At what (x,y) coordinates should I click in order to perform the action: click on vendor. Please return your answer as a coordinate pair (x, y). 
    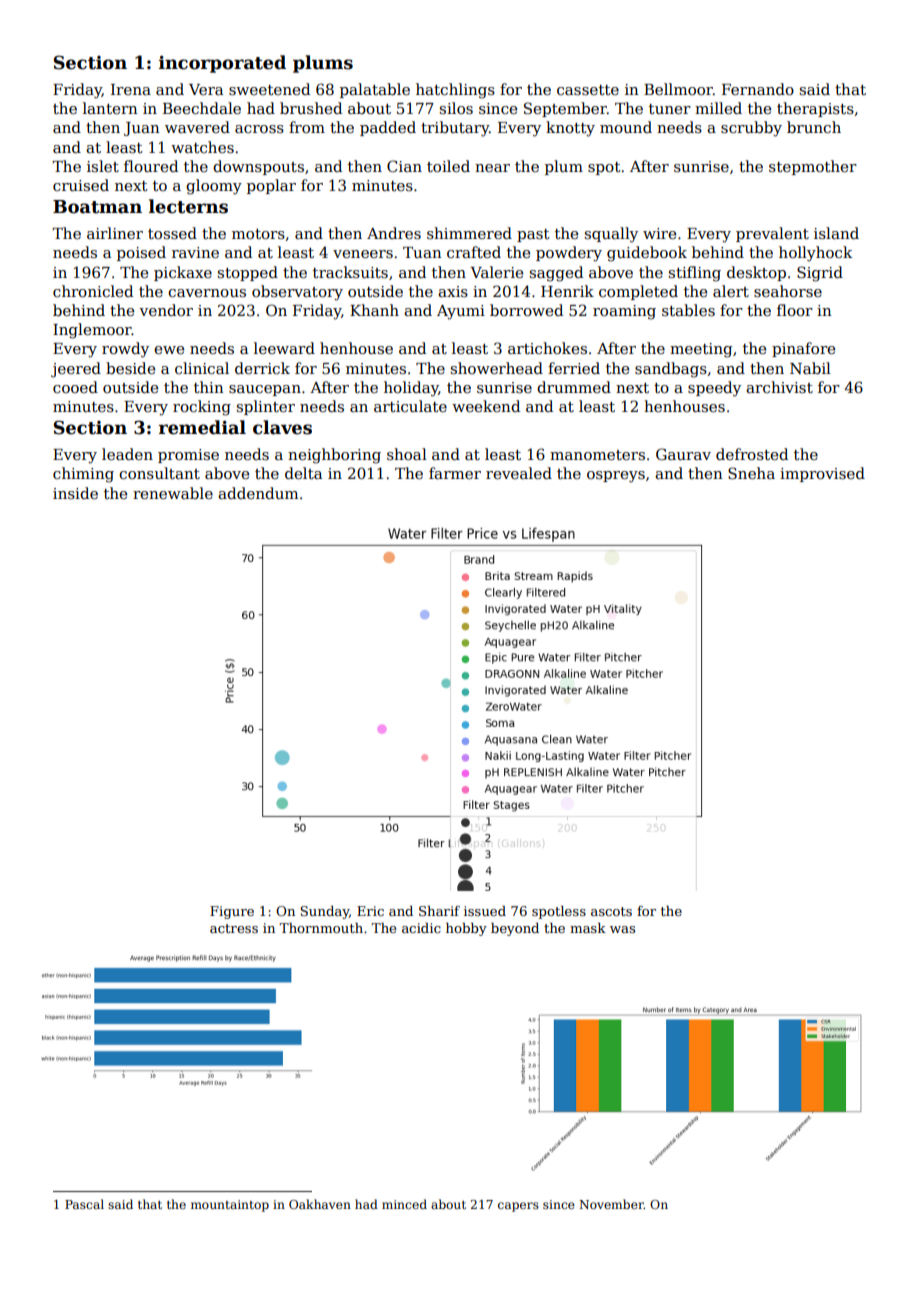
    Looking at the image, I should click on (166, 310).
